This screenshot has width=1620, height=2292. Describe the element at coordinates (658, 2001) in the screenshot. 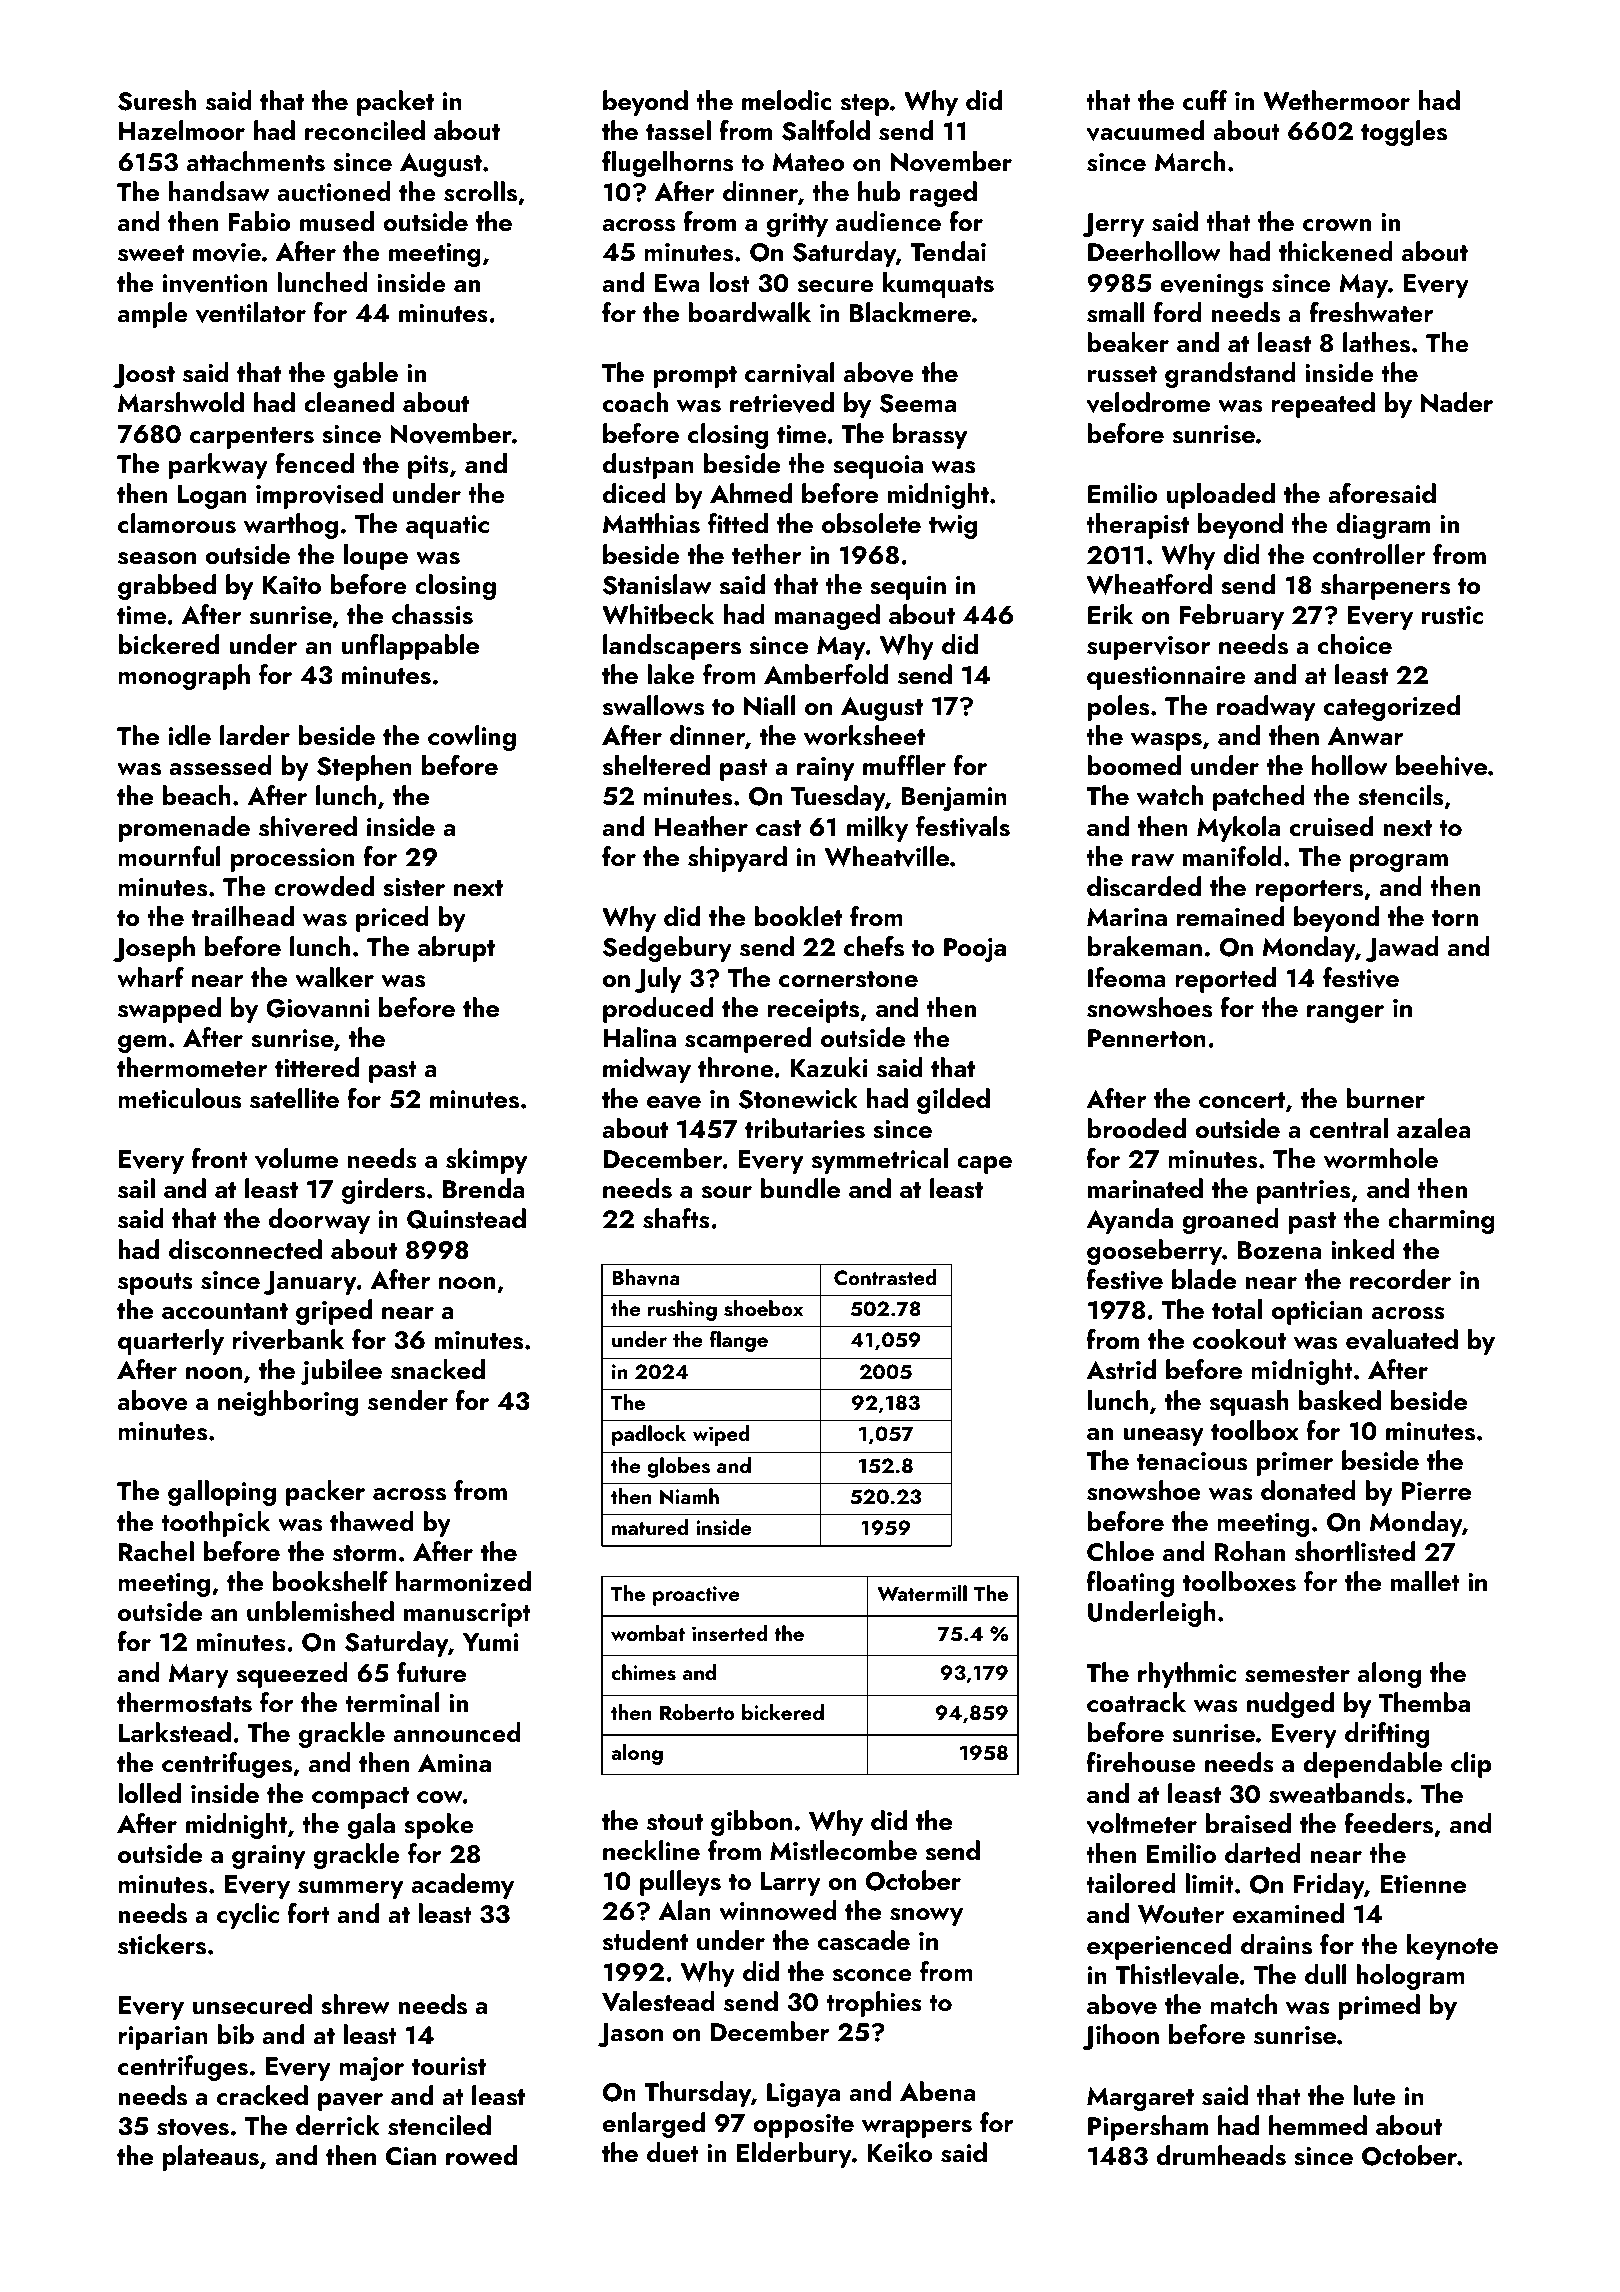

I see `Valestead` at that location.
